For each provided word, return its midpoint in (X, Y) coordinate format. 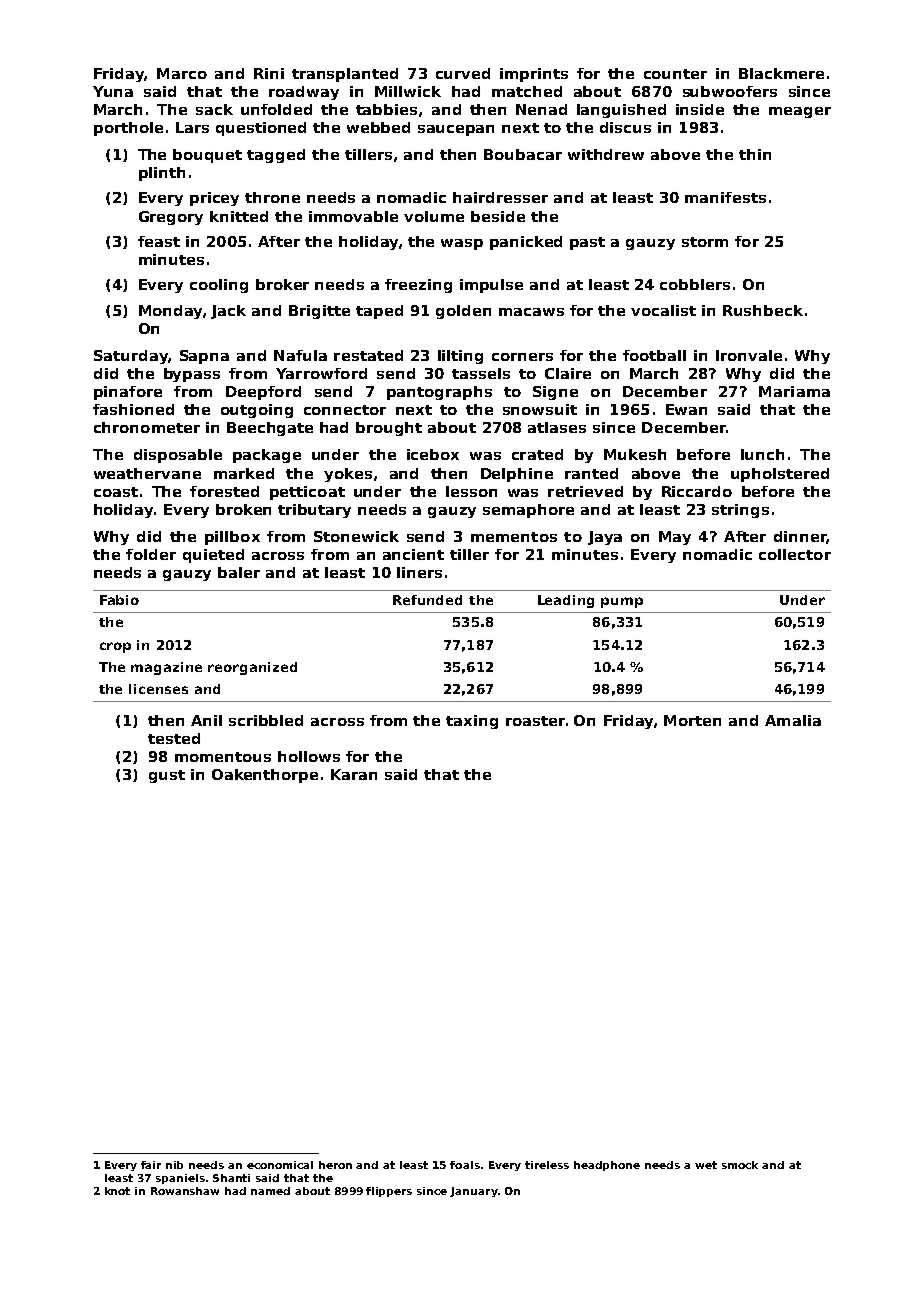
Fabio (119, 600)
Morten (692, 720)
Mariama (794, 391)
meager (800, 112)
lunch (762, 454)
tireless (547, 1165)
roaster (535, 721)
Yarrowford (321, 373)
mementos (514, 537)
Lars (192, 127)
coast (116, 492)
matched (527, 91)
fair (151, 1165)
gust (167, 776)
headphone (607, 1166)
